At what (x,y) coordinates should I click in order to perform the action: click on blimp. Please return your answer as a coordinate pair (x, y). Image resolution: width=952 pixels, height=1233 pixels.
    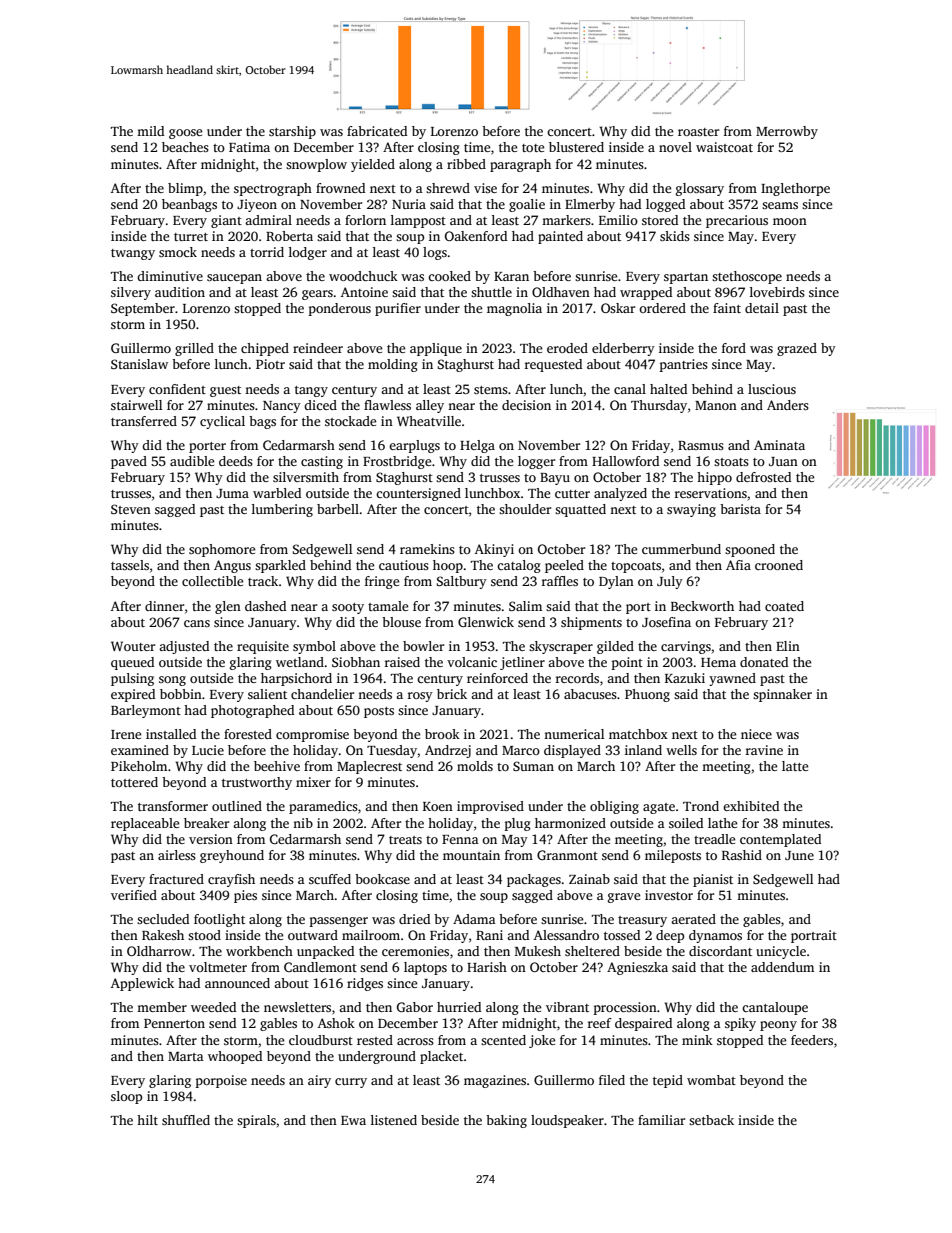
    Looking at the image, I should click on (185, 189).
